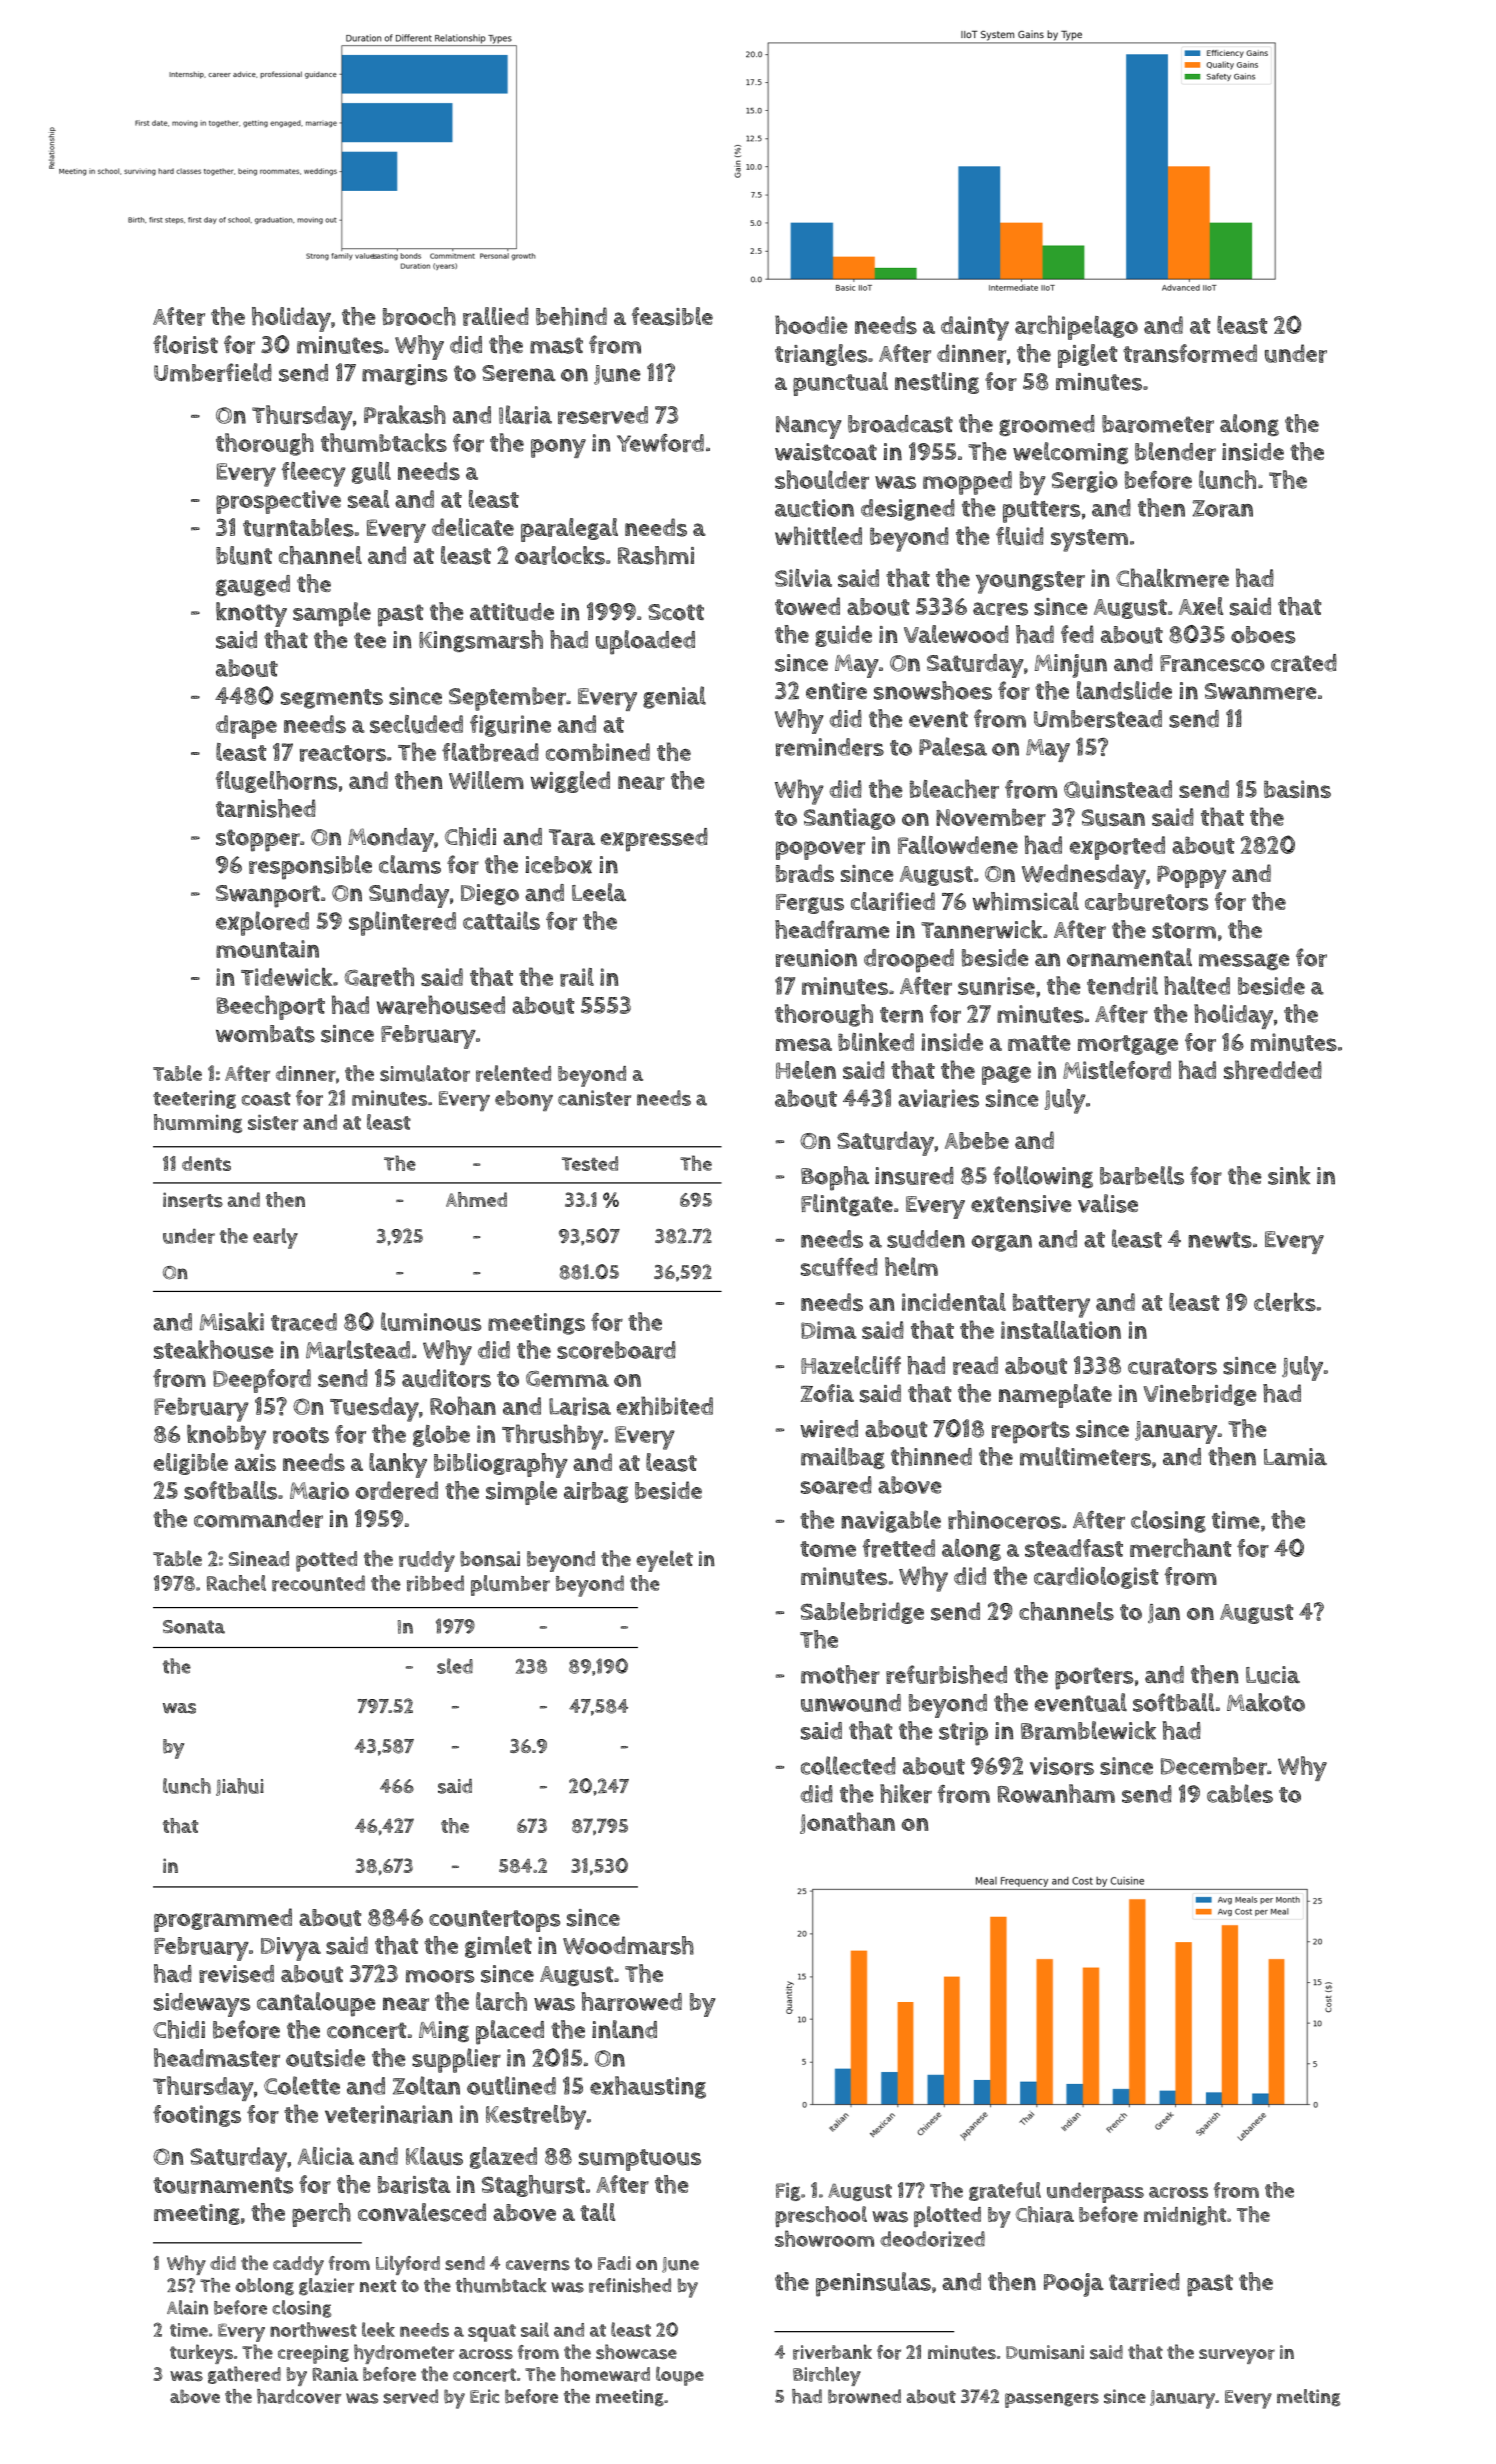 This page has height=2464, width=1496. I want to click on gathered, so click(244, 2375).
